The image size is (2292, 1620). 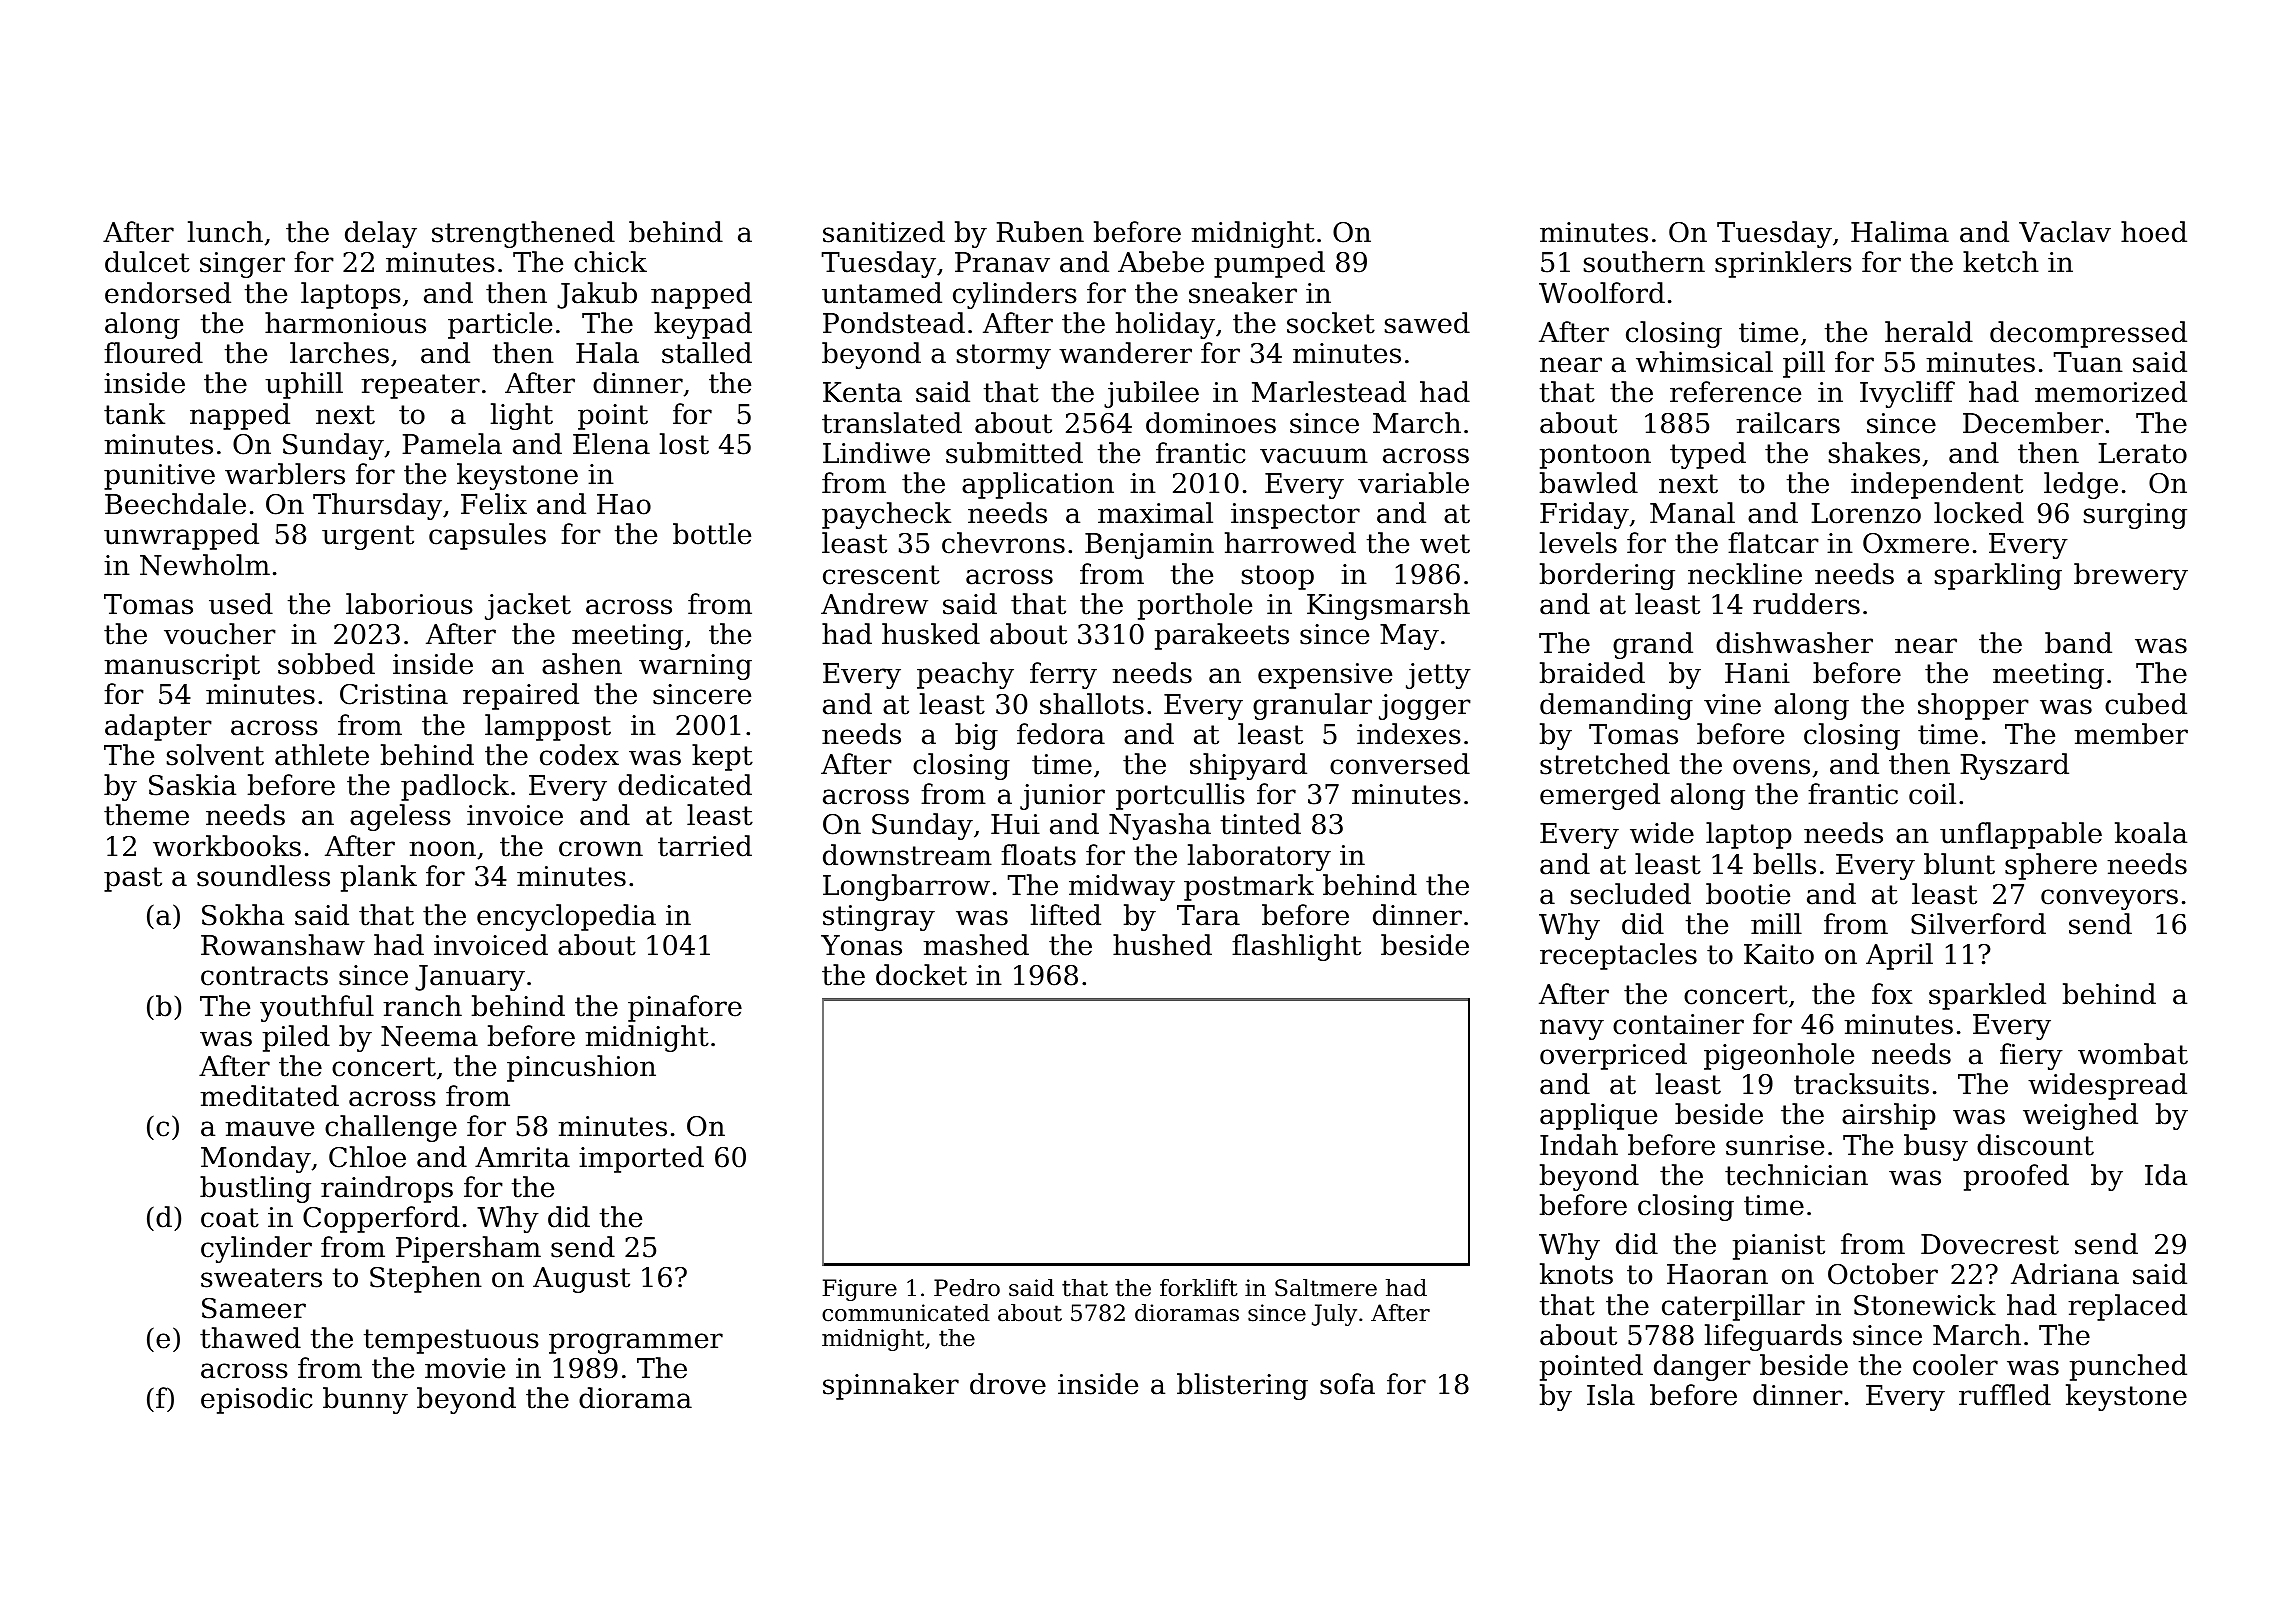 I want to click on encyclopedia, so click(x=566, y=917).
